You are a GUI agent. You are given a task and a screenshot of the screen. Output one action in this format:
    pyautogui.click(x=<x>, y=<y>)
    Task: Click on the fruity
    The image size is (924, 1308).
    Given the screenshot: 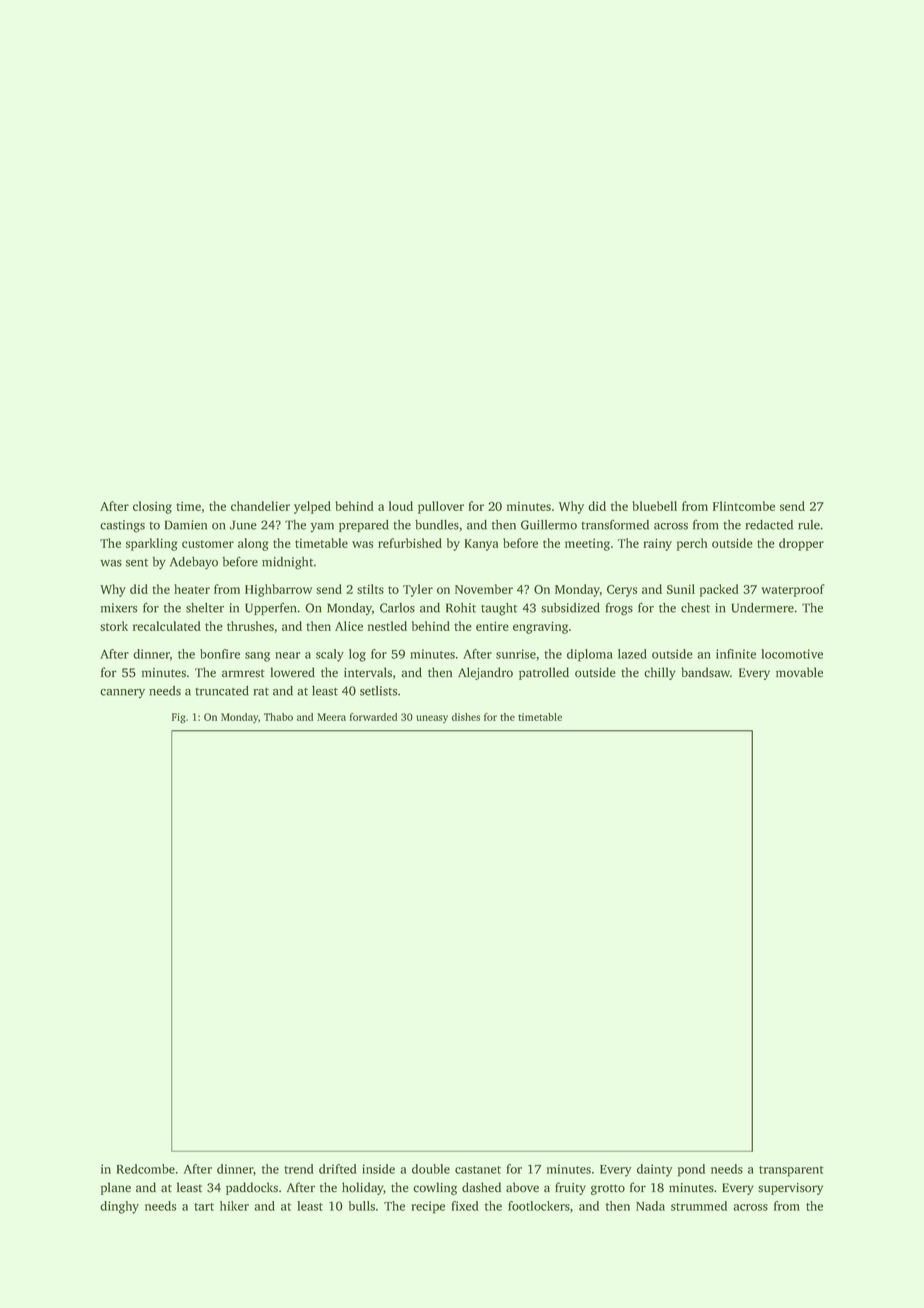 What is the action you would take?
    pyautogui.click(x=570, y=1188)
